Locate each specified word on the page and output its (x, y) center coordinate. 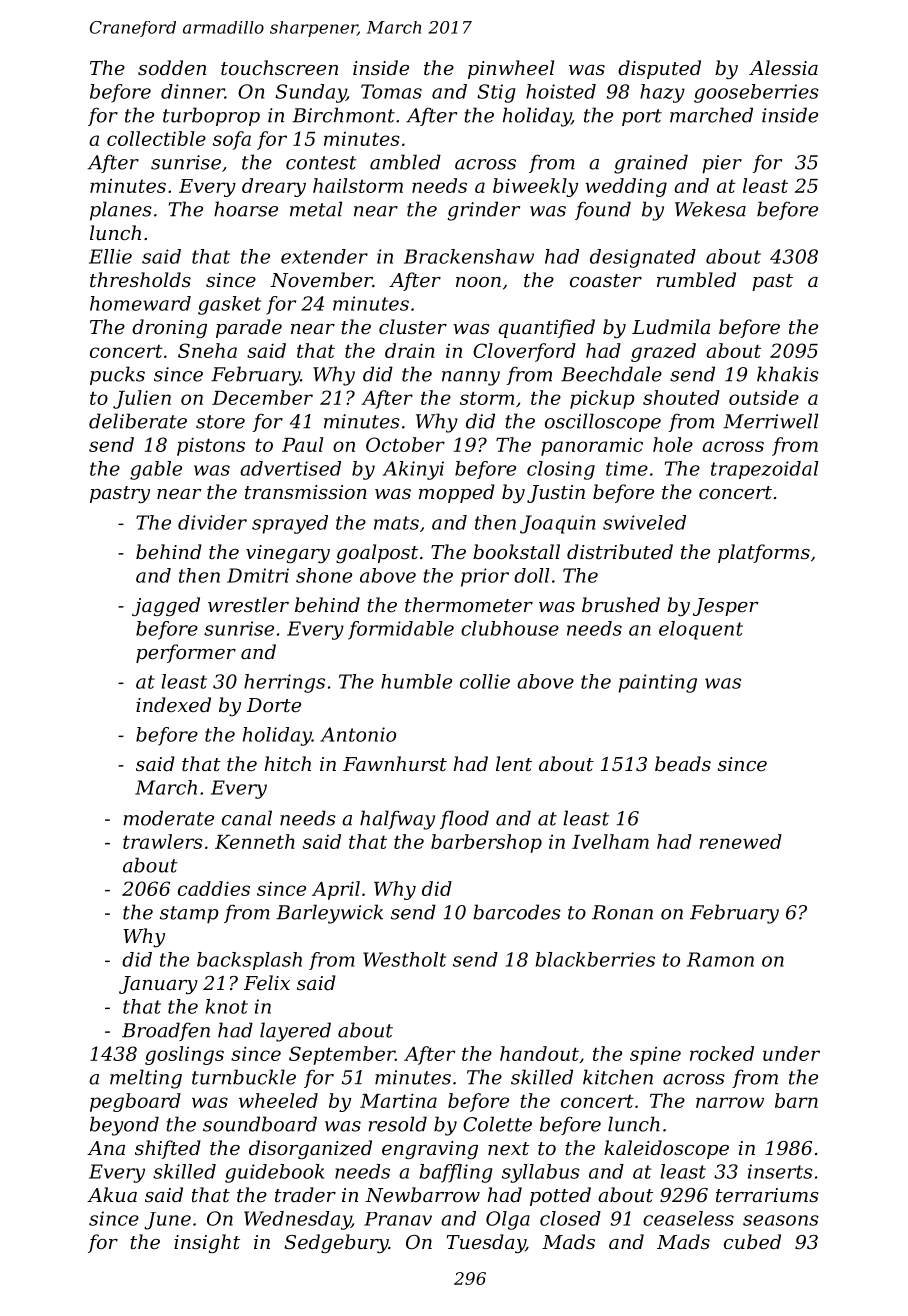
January (158, 985)
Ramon (720, 959)
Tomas (391, 91)
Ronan (622, 912)
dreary (274, 187)
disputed (659, 69)
